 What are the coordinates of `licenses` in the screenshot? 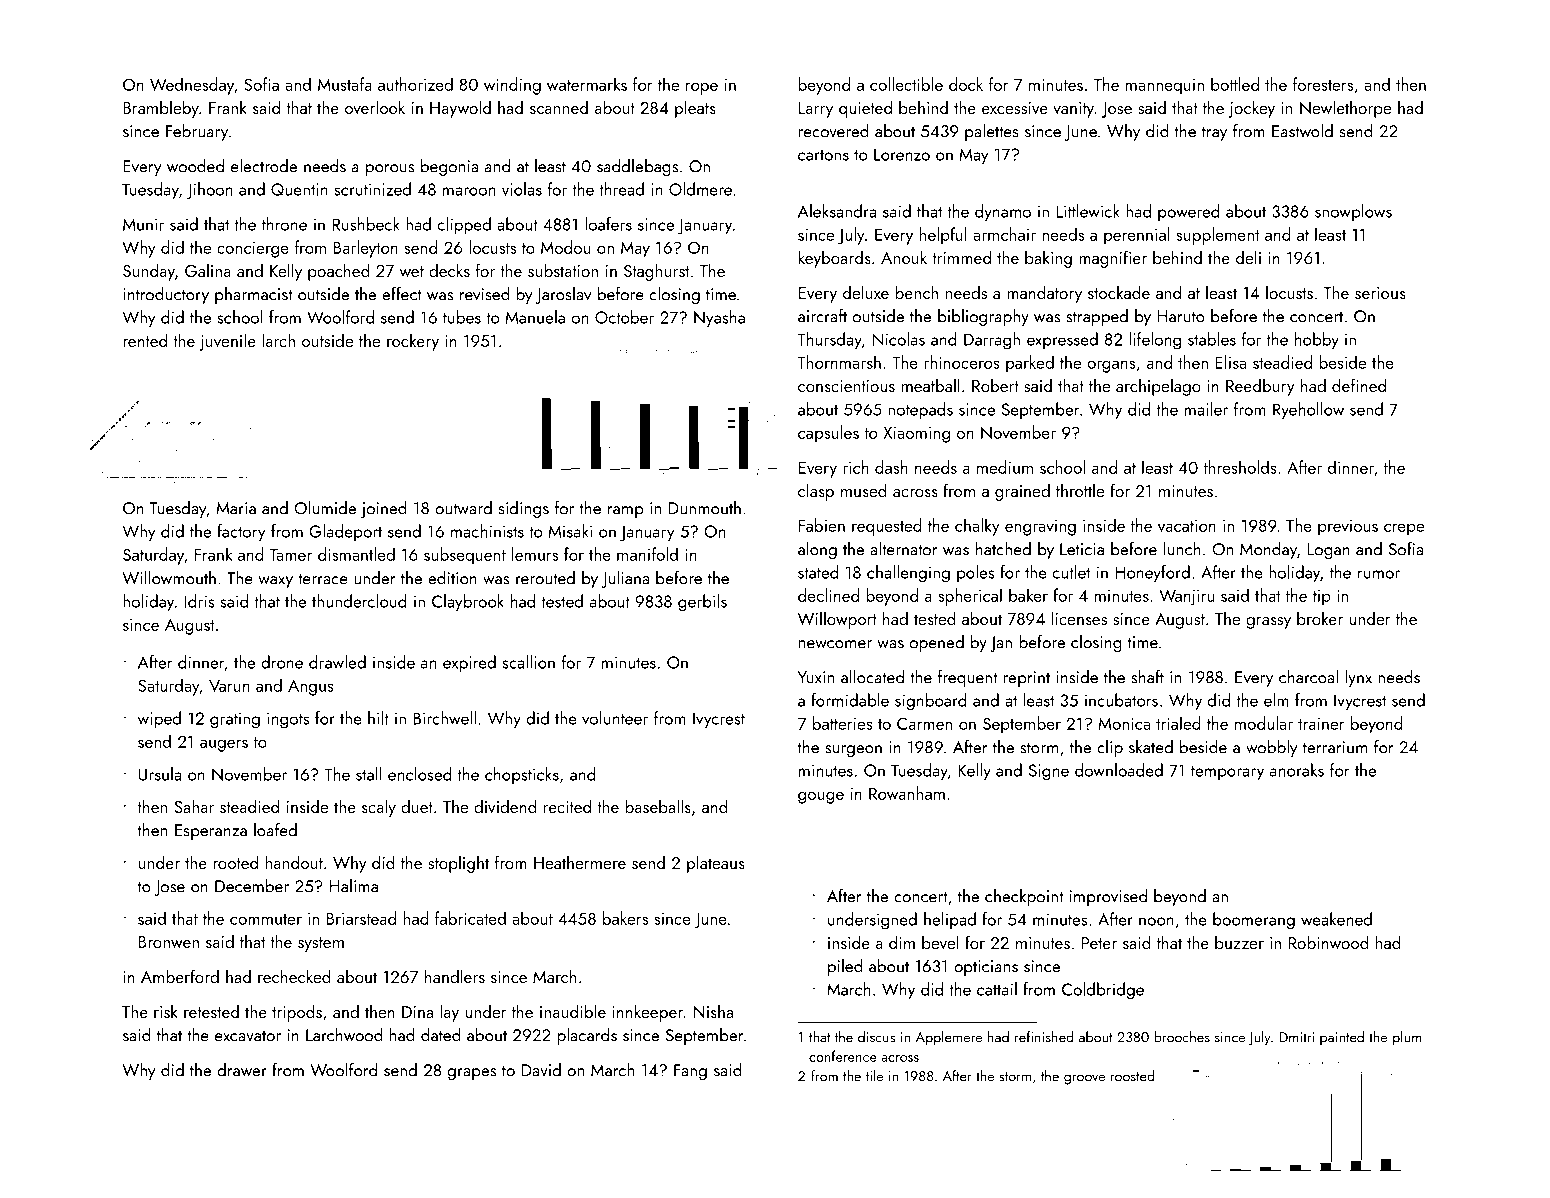 It's located at (1079, 618).
